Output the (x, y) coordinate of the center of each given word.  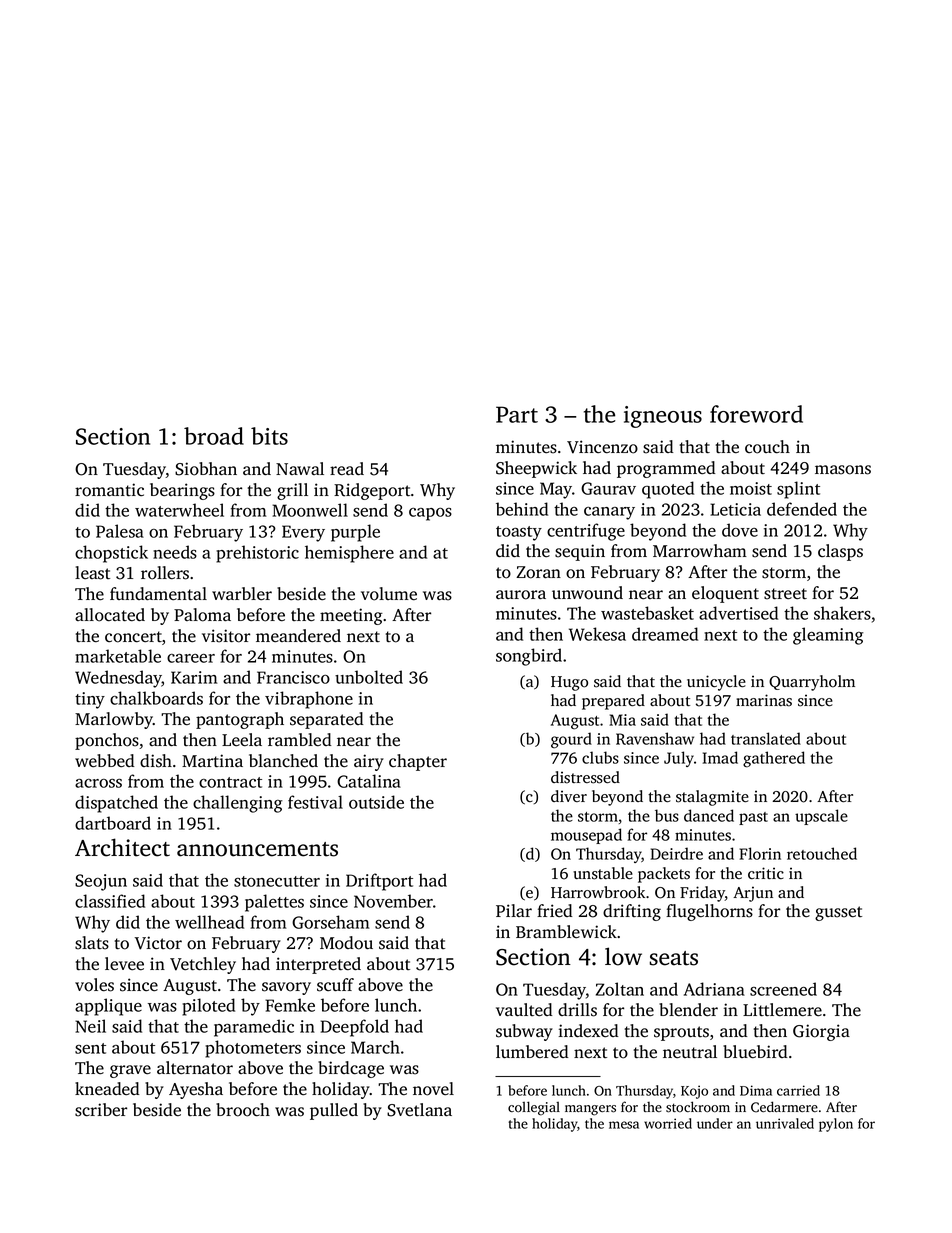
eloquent (725, 594)
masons (843, 470)
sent (90, 1048)
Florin (760, 853)
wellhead (209, 922)
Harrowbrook (598, 892)
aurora (521, 595)
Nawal (300, 468)
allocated (110, 615)
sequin (580, 552)
